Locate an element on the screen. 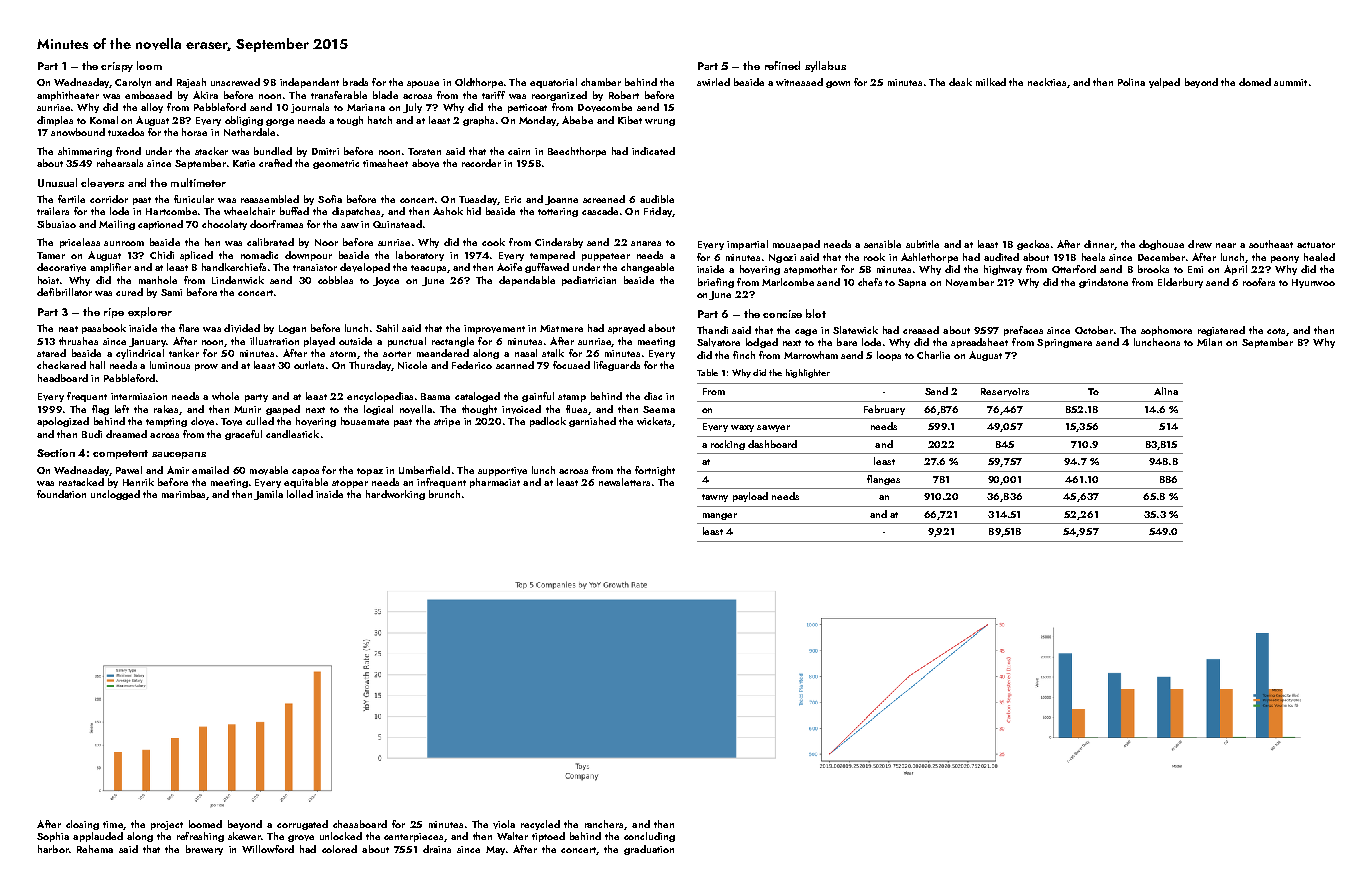 This screenshot has width=1372, height=887. cots is located at coordinates (1276, 331).
